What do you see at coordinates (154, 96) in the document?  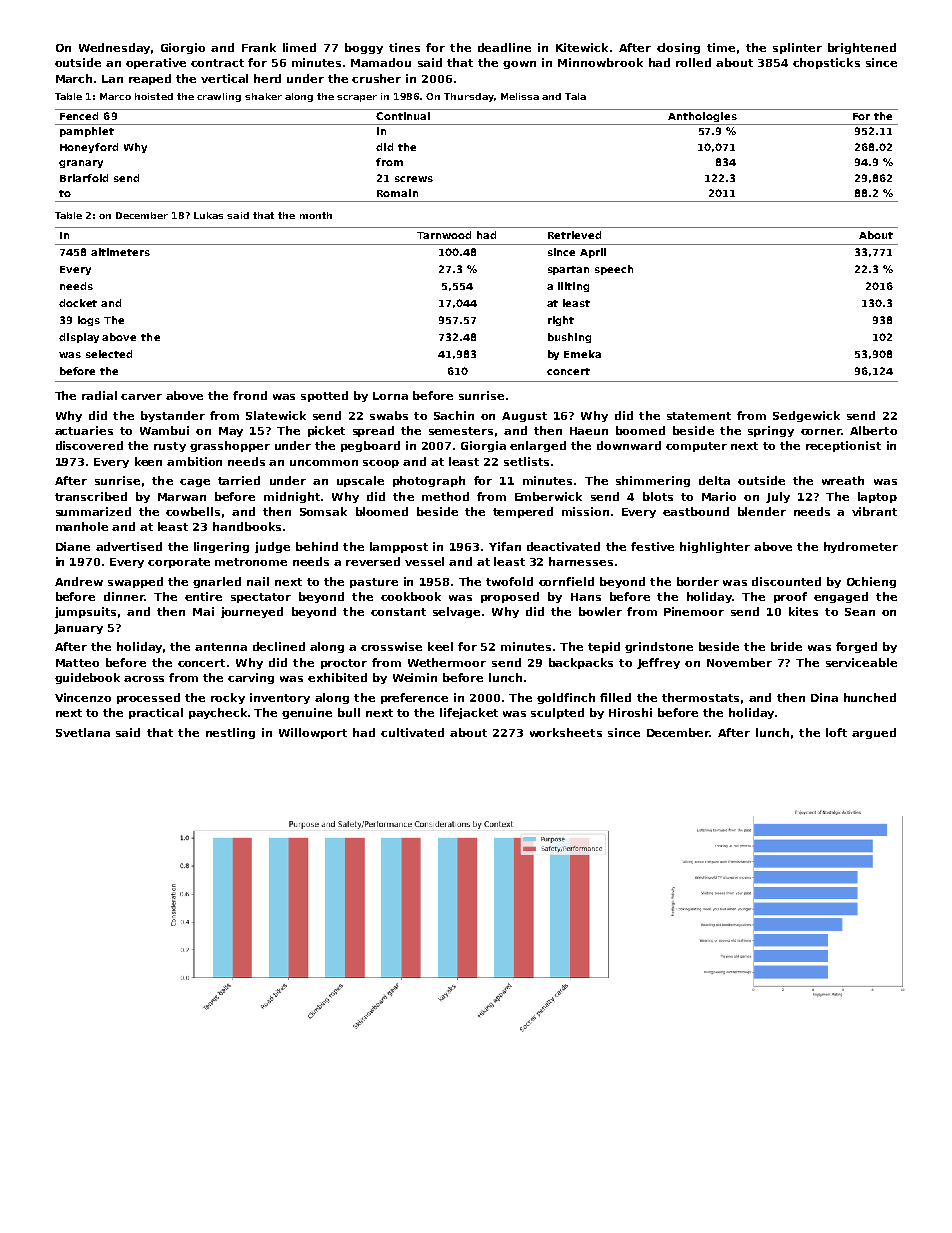 I see `hoisted` at bounding box center [154, 96].
